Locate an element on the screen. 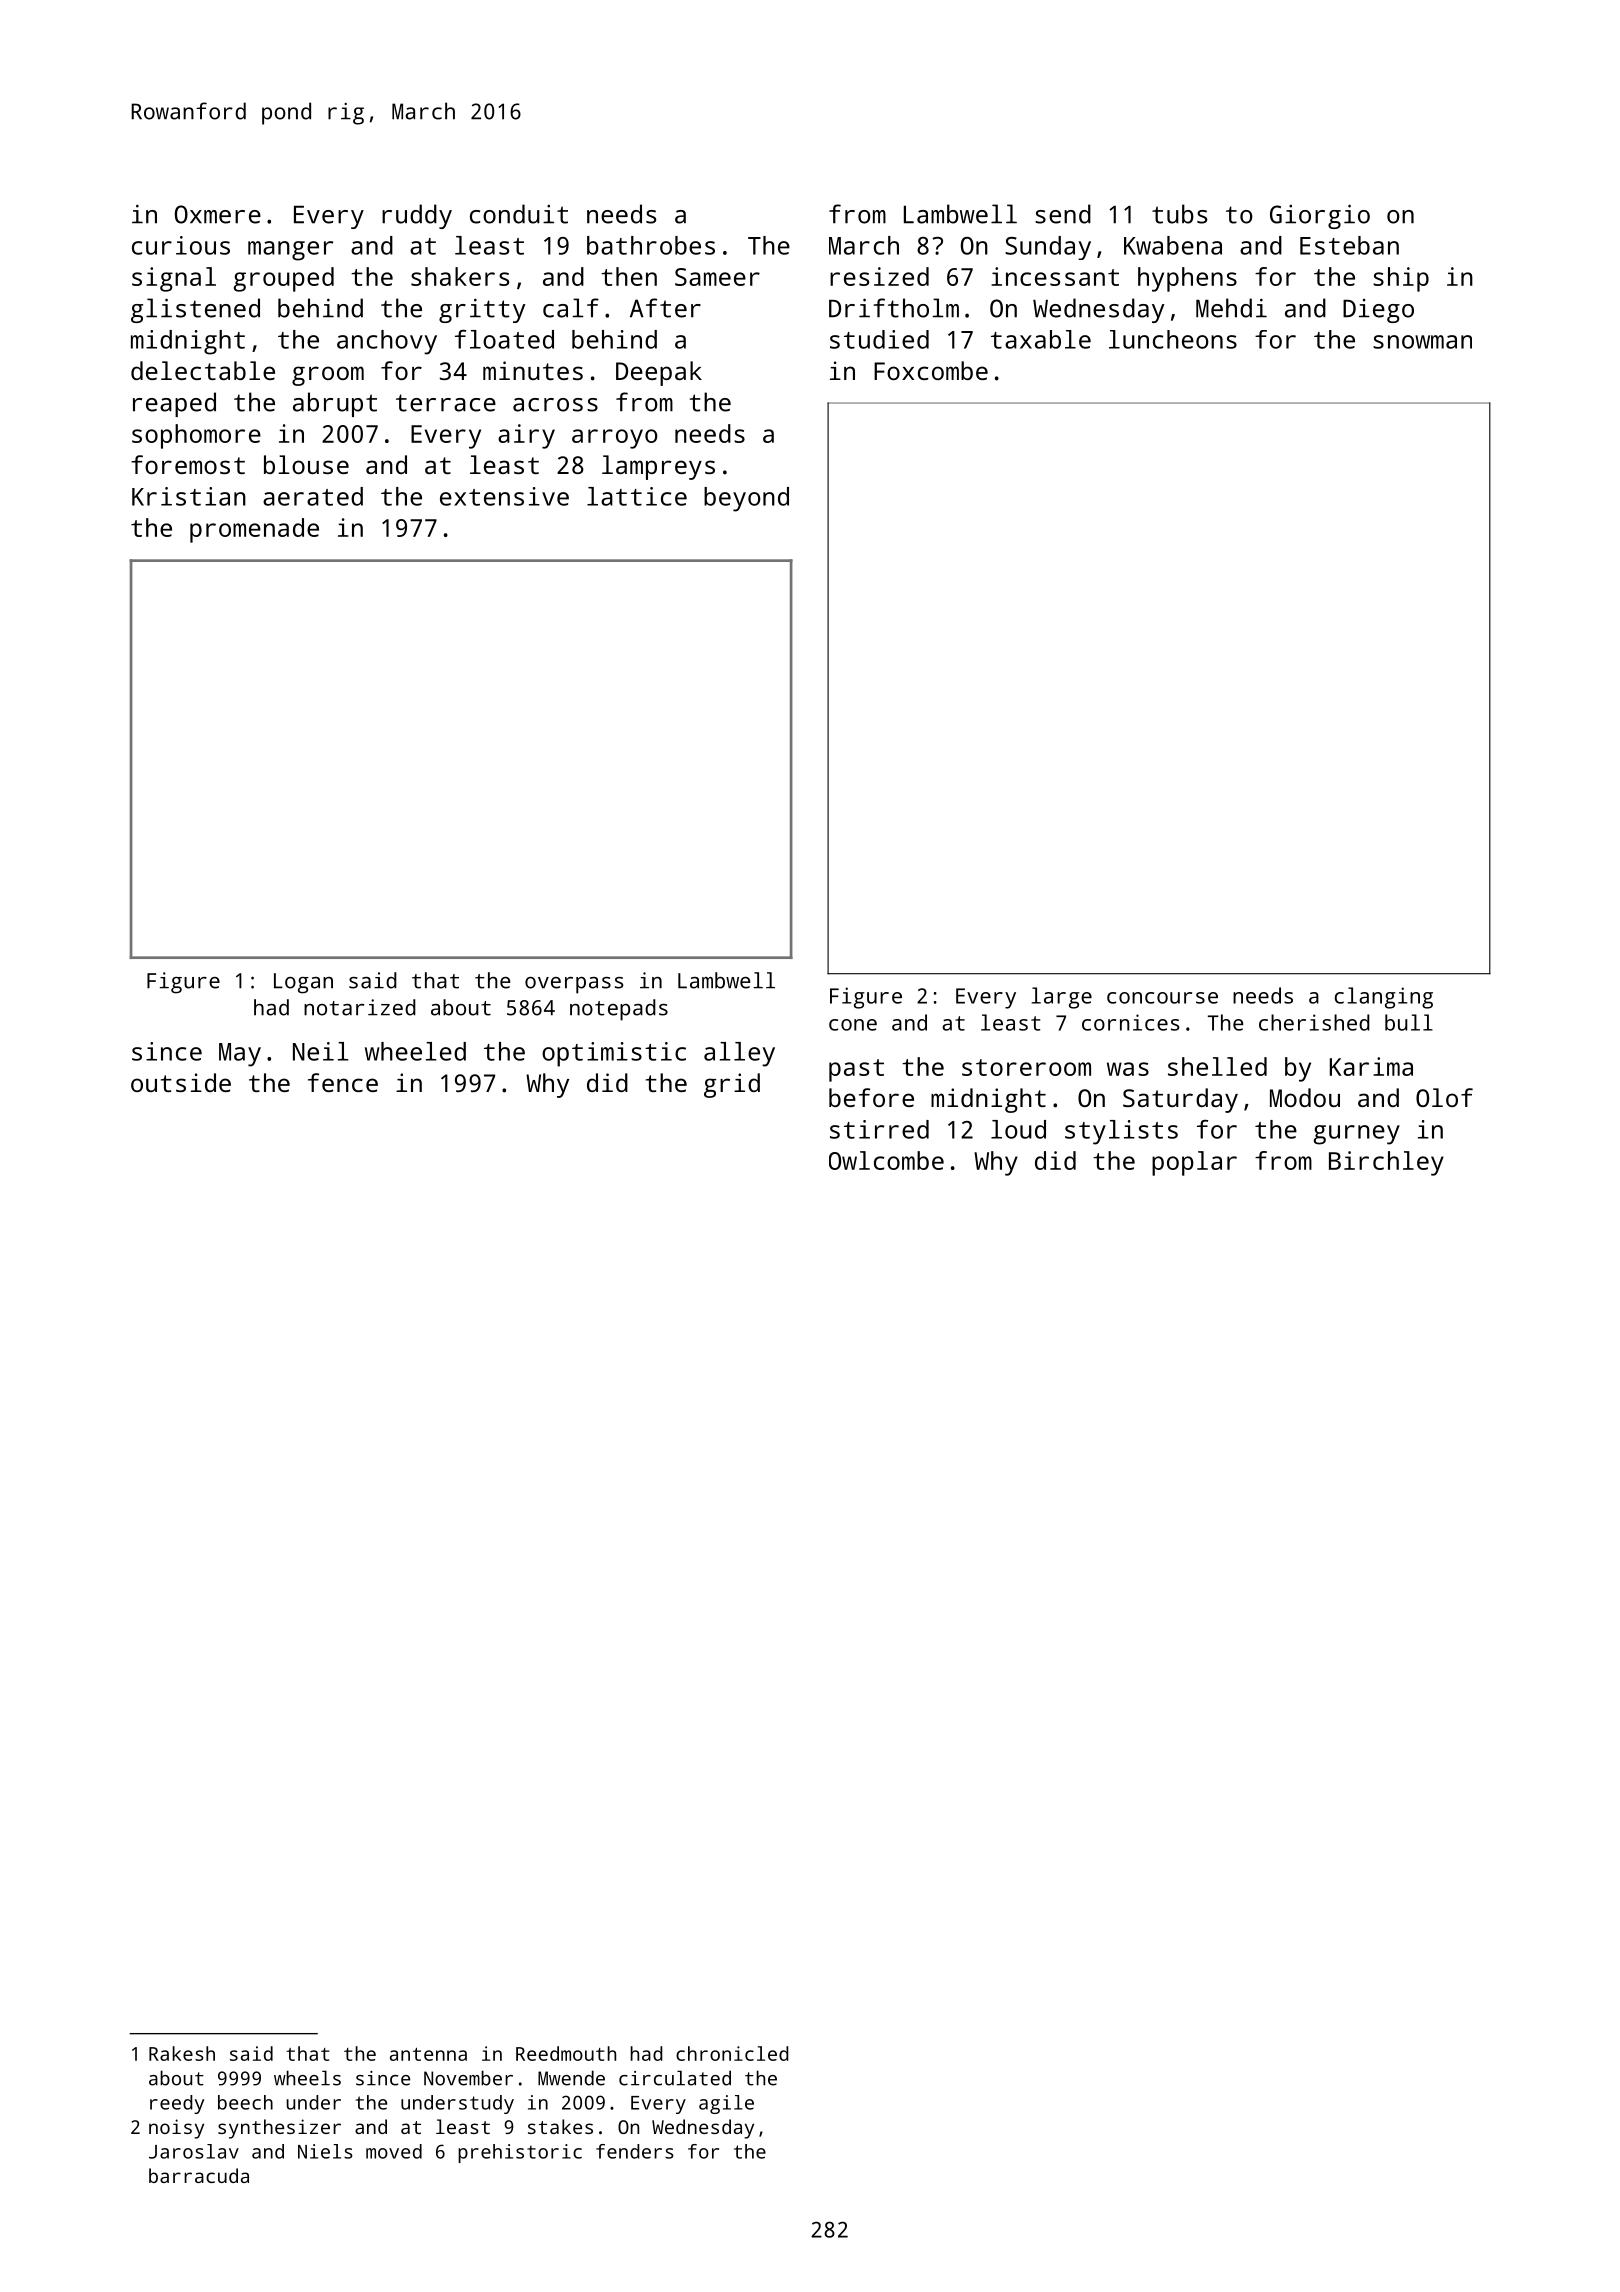 The height and width of the screenshot is (2292, 1620). Owlcombe is located at coordinates (886, 1160).
